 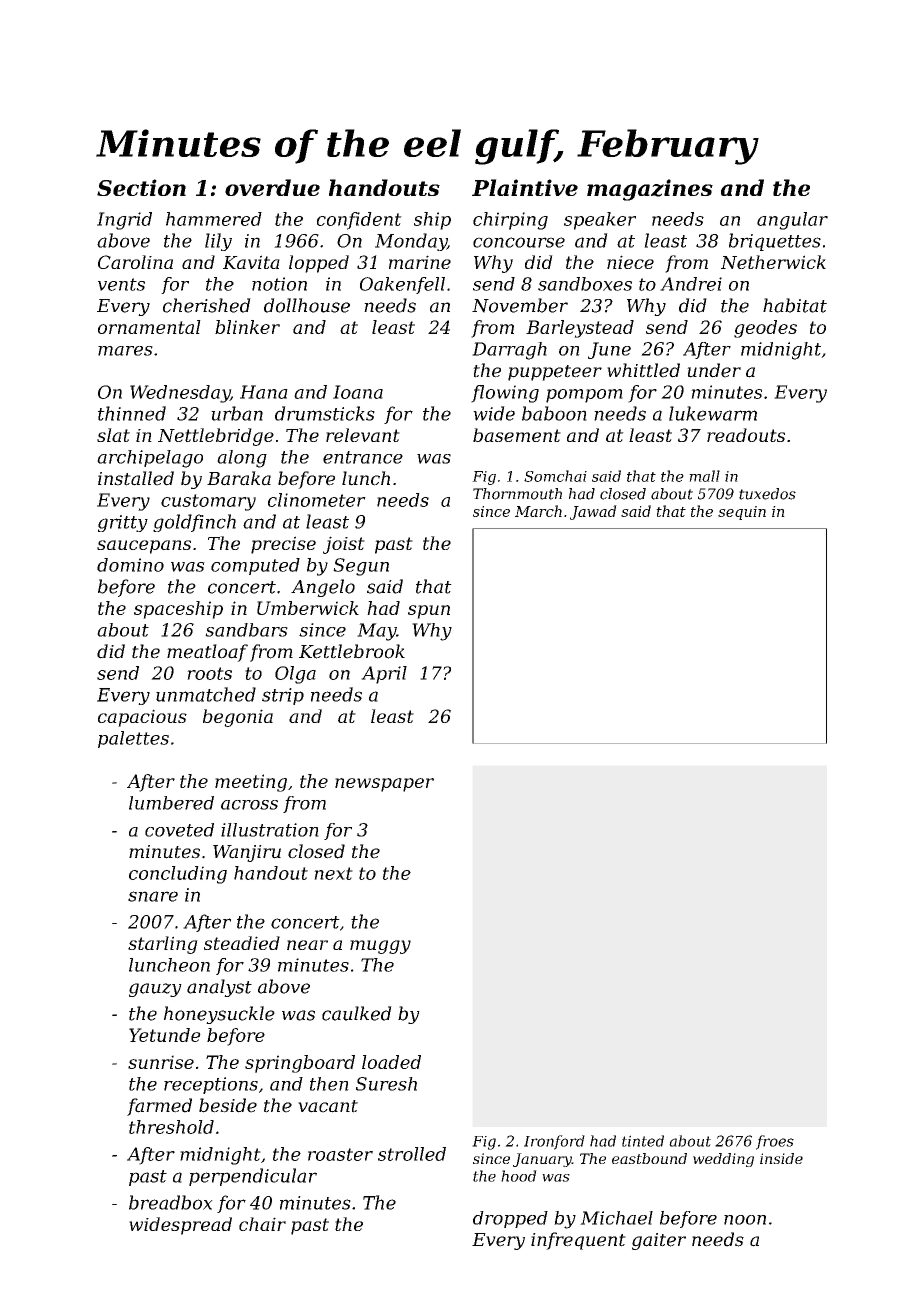 I want to click on angular, so click(x=792, y=221).
